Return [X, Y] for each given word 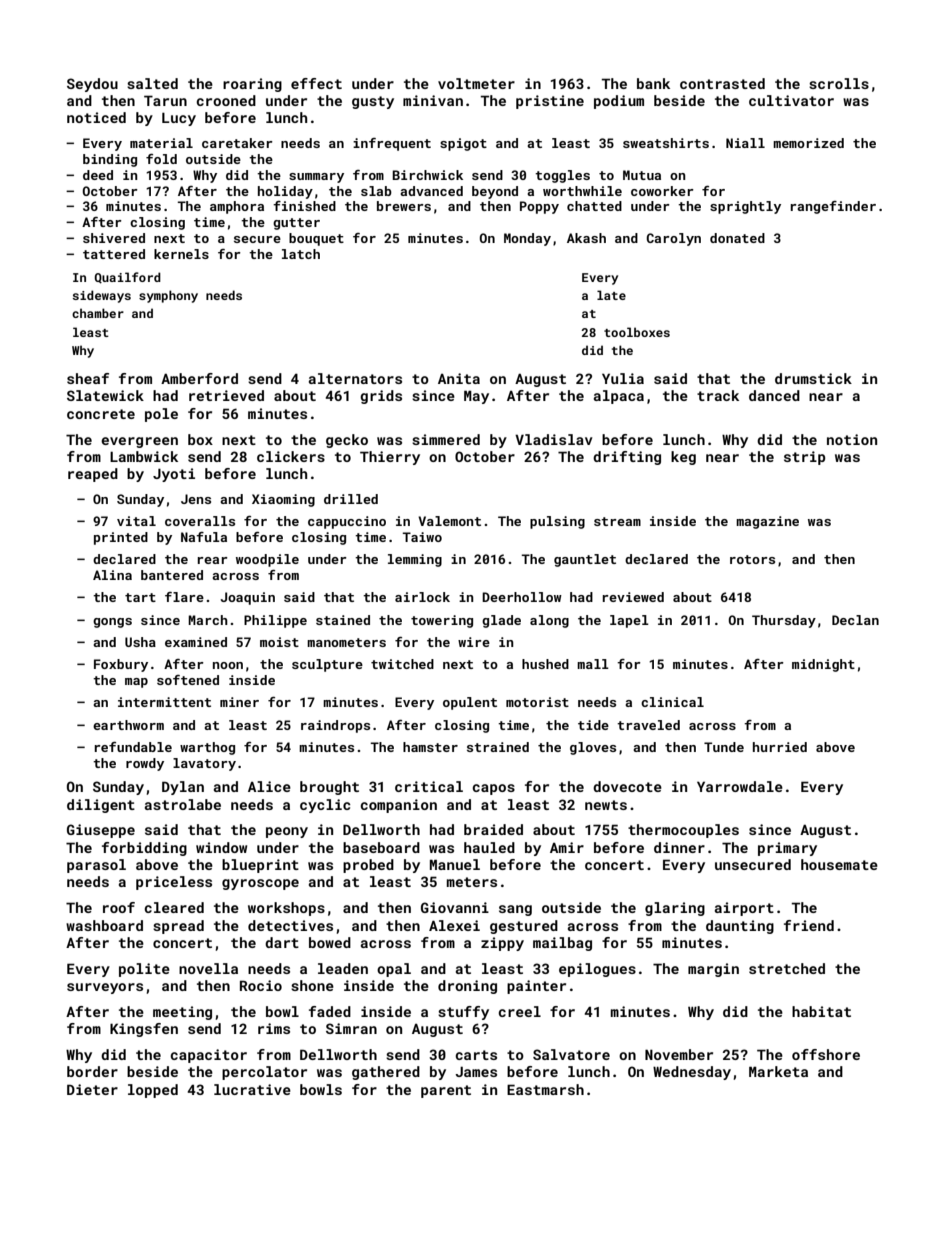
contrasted [722, 83]
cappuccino [347, 522]
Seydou [92, 85]
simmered [446, 439]
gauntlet [585, 560]
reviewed [633, 597]
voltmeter [476, 83]
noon [228, 665]
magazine [767, 522]
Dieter [92, 1089]
